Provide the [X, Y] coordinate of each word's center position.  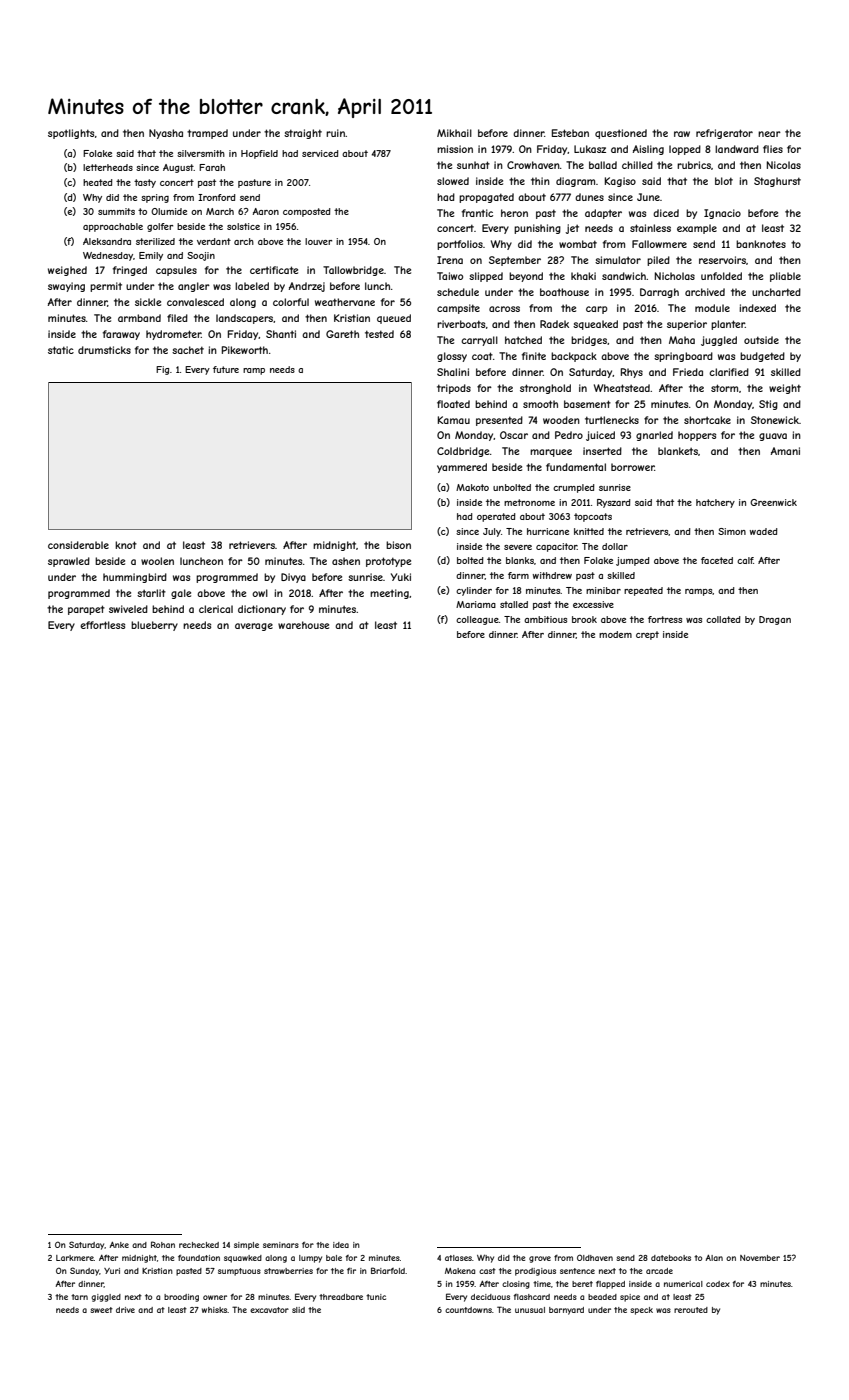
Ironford [217, 197]
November [760, 1258]
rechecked [199, 1245]
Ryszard [614, 503]
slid [298, 1310]
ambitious [545, 619]
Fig [162, 370]
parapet [86, 610]
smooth [540, 404]
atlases [458, 1258]
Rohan [163, 1244]
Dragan [775, 620]
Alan [714, 1258]
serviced [320, 153]
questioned [621, 134]
